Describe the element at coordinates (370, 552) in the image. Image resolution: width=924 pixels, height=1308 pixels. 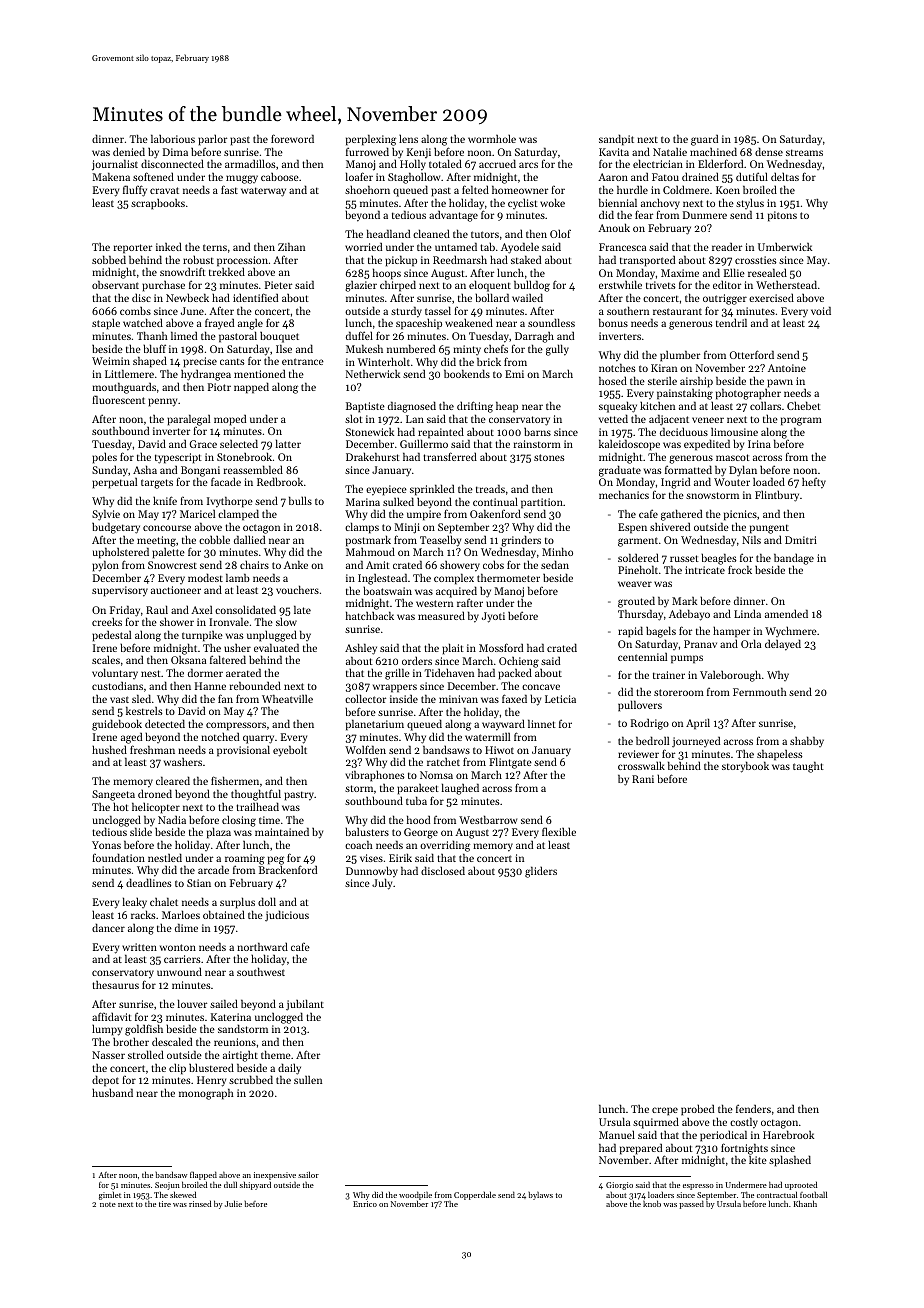
I see `Mahmoud` at that location.
